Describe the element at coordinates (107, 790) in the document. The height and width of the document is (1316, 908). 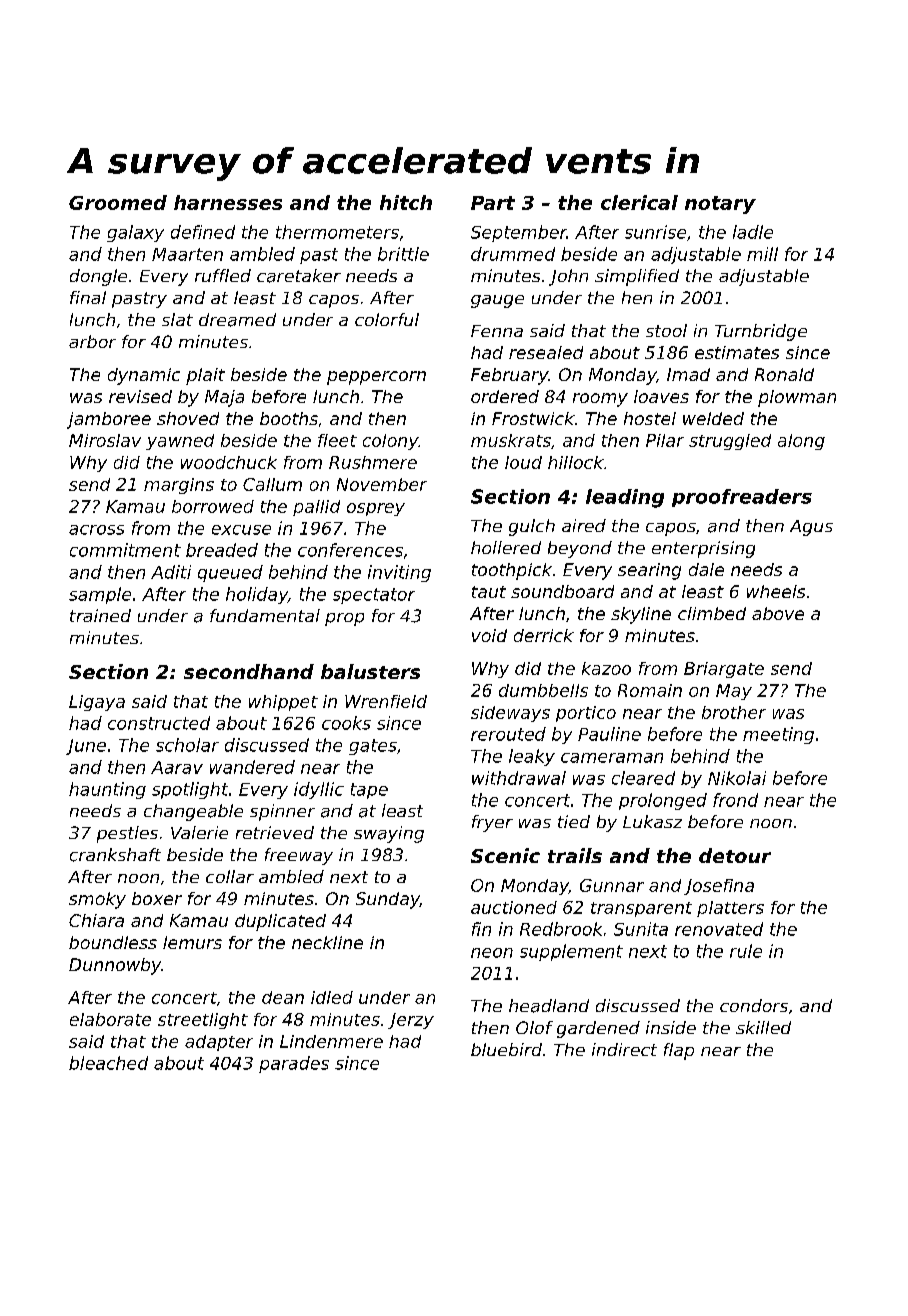
I see `haunting` at that location.
